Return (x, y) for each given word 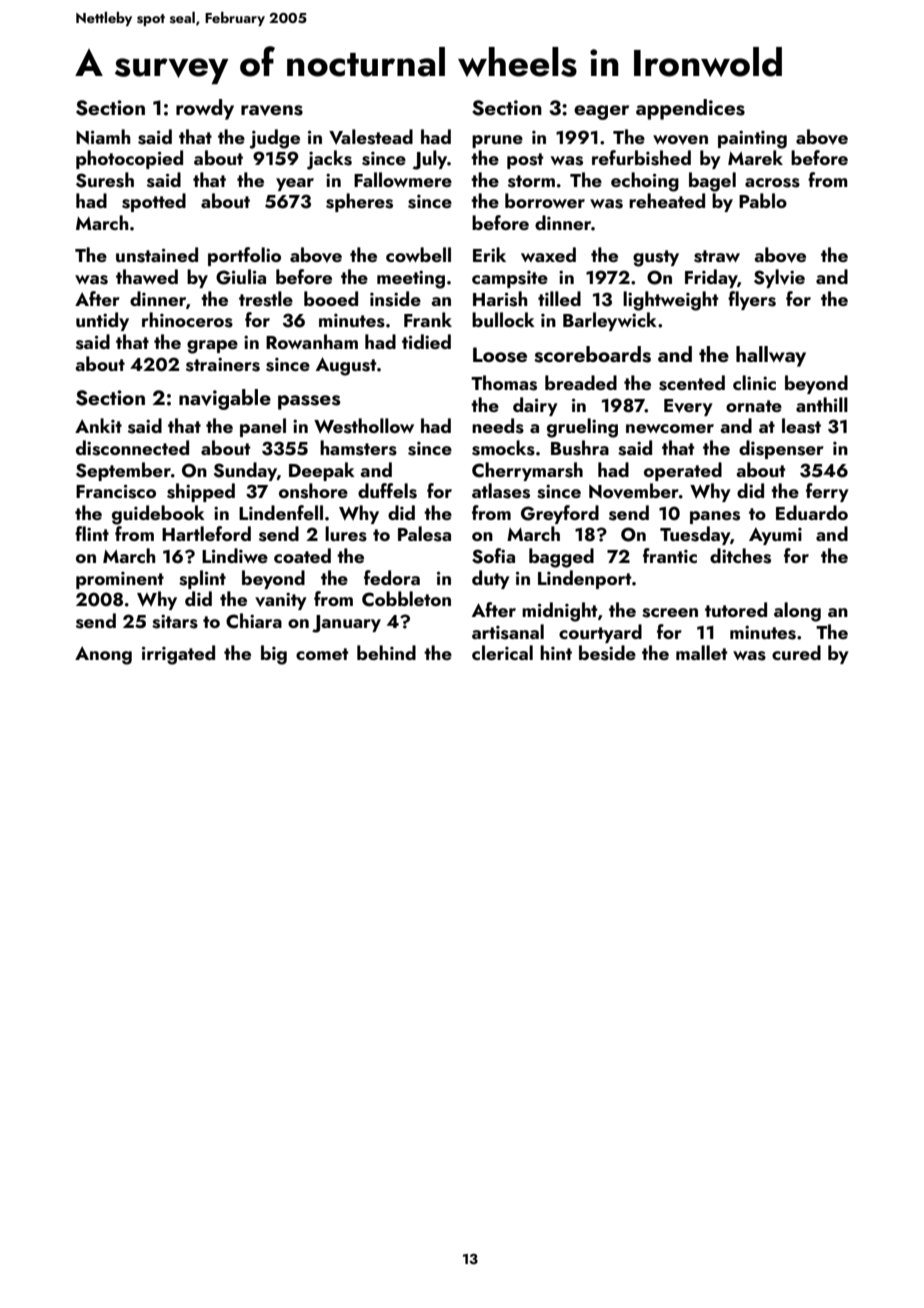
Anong (103, 655)
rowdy (205, 109)
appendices (690, 109)
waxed (548, 254)
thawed (147, 276)
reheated (667, 200)
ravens (272, 110)
